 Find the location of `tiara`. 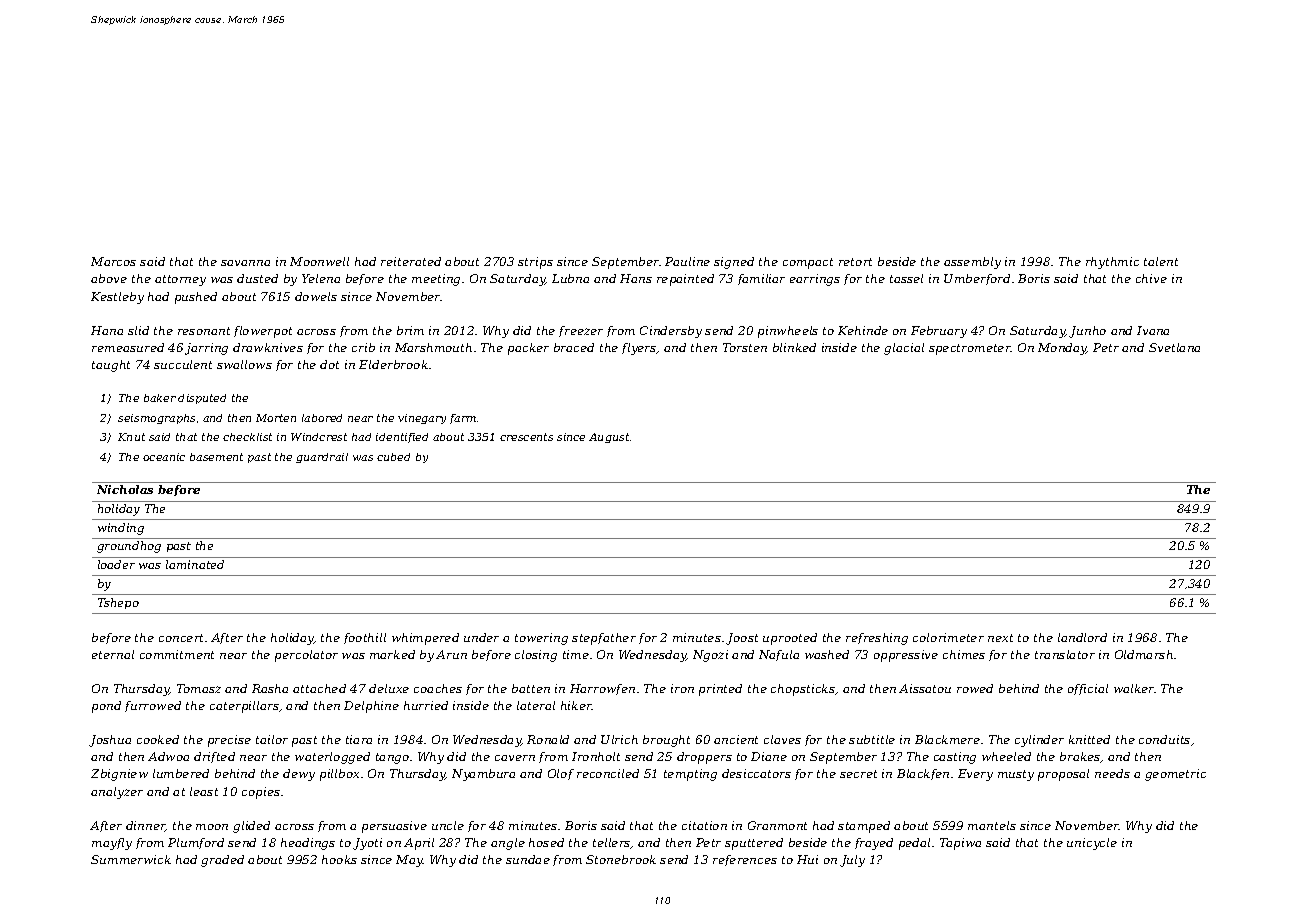

tiara is located at coordinates (359, 739).
